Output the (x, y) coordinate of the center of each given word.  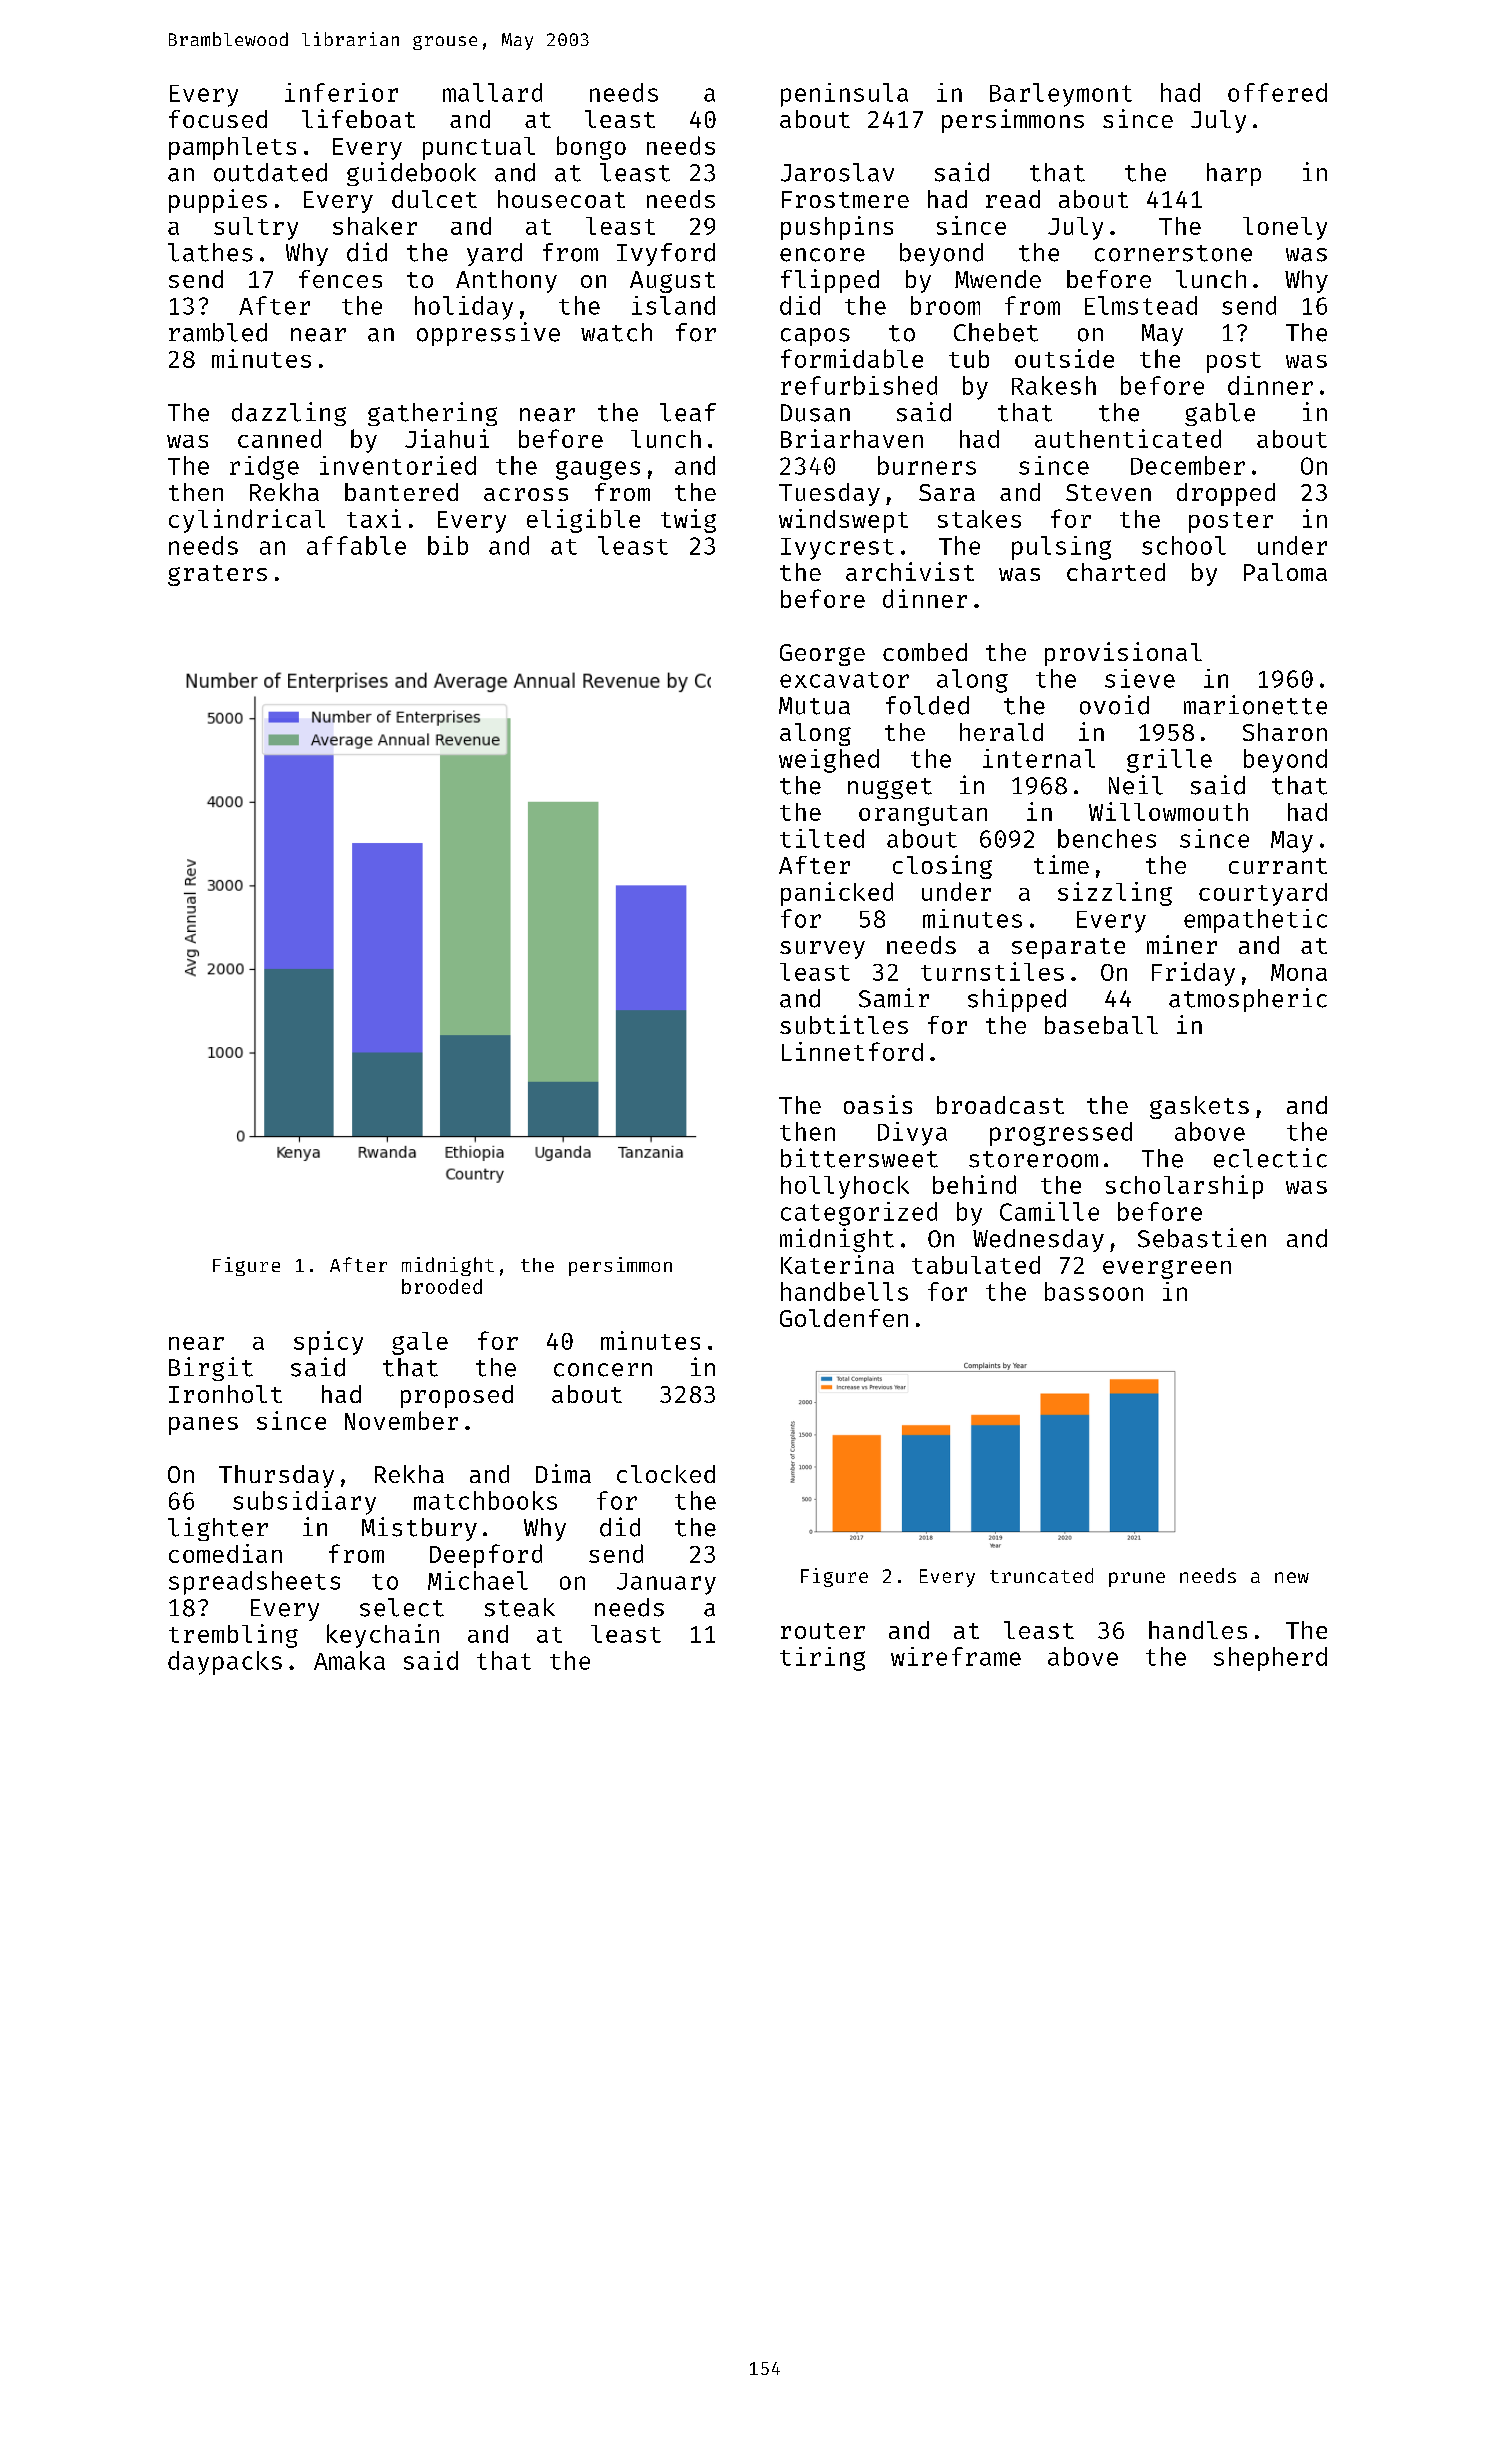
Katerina (837, 1264)
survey (822, 950)
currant (1278, 866)
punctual (479, 148)
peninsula (844, 95)
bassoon (1094, 1291)
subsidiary (304, 1503)
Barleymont (1061, 95)
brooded (442, 1286)
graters (217, 575)
